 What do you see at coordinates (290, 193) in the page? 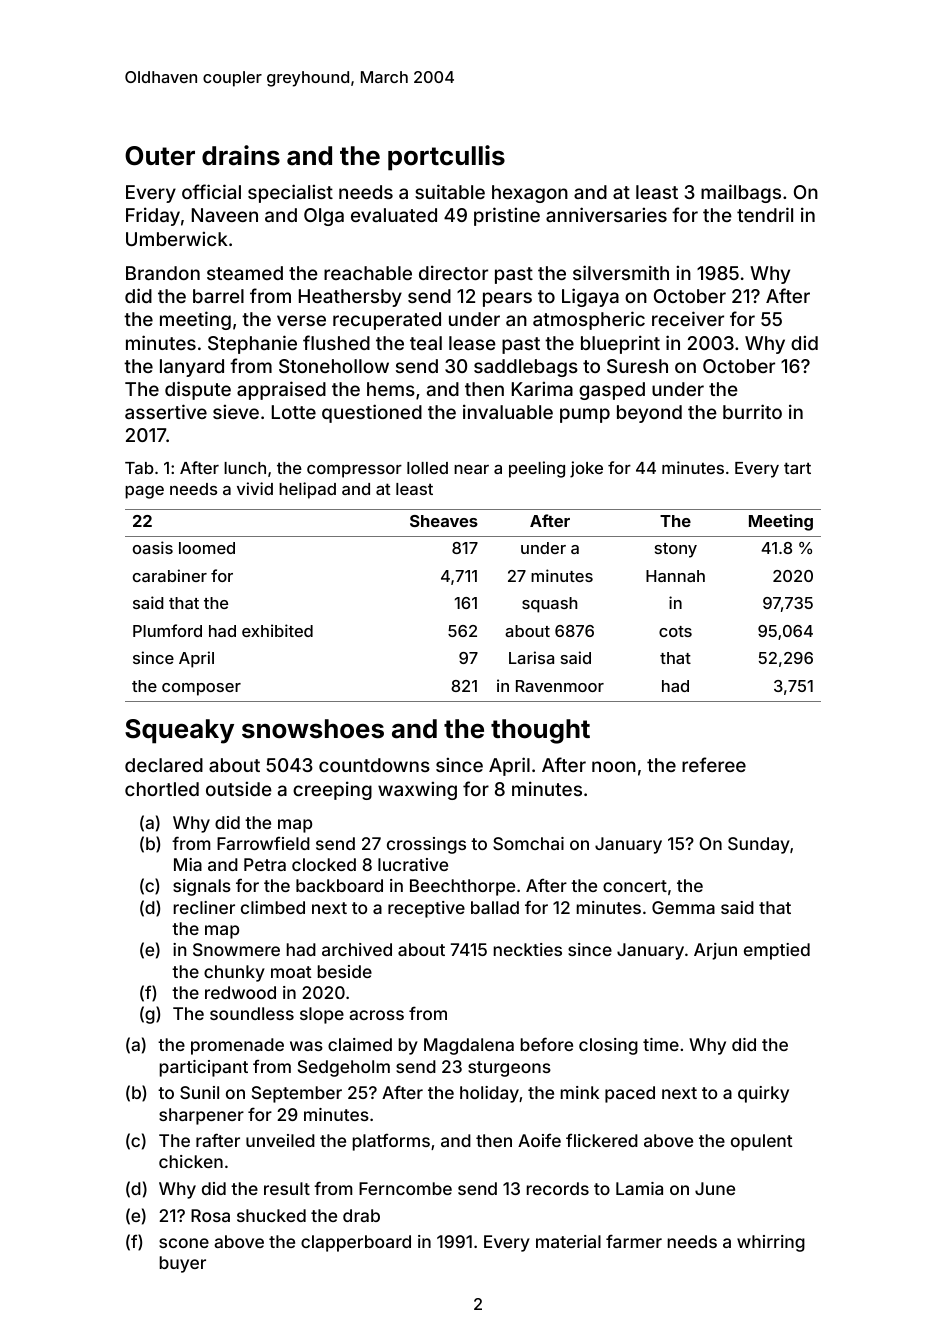
I see `specialist` at bounding box center [290, 193].
